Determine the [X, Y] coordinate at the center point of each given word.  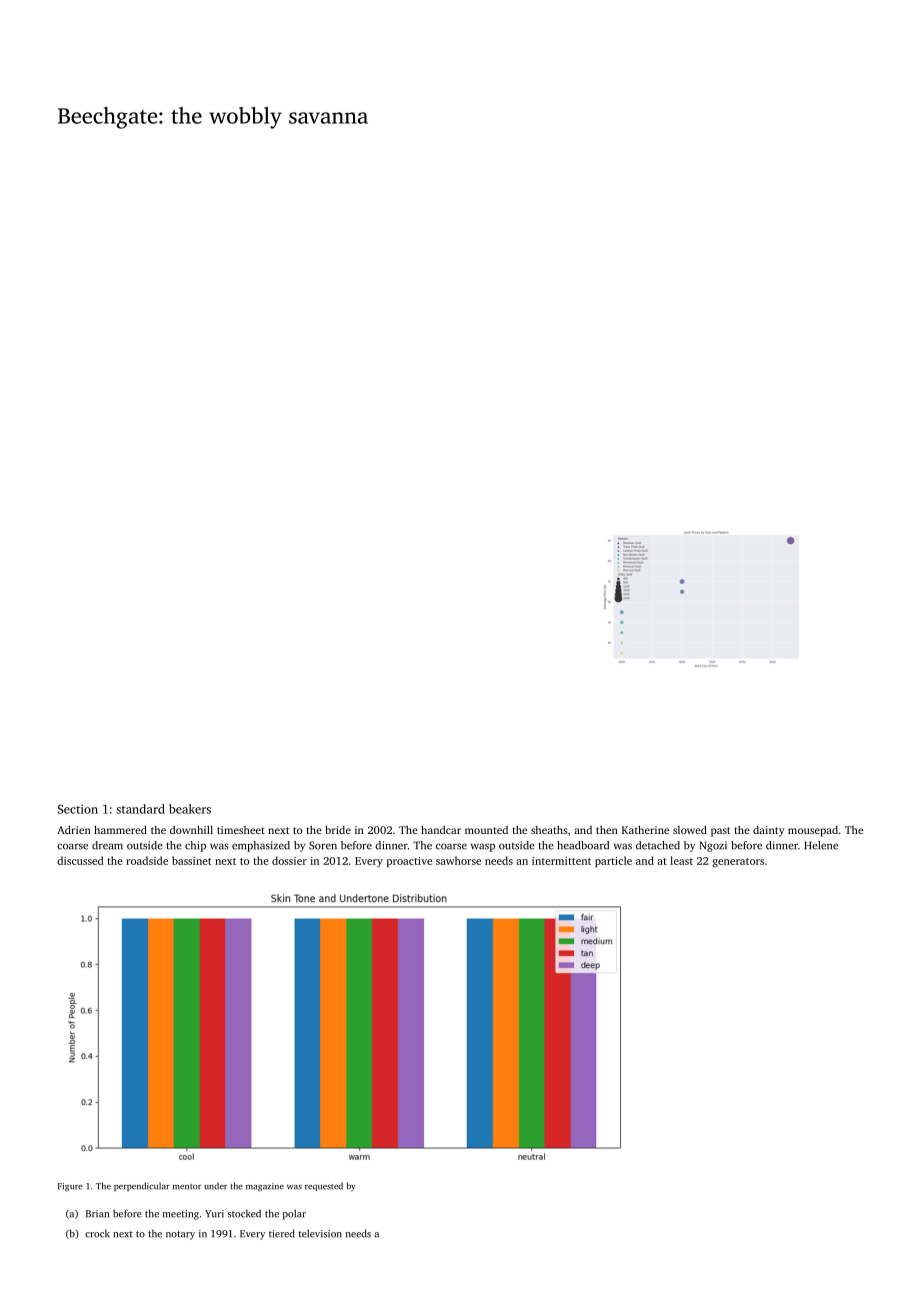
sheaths [549, 830]
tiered [282, 1233]
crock [97, 1234]
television [320, 1233]
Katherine [645, 830]
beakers [190, 809]
